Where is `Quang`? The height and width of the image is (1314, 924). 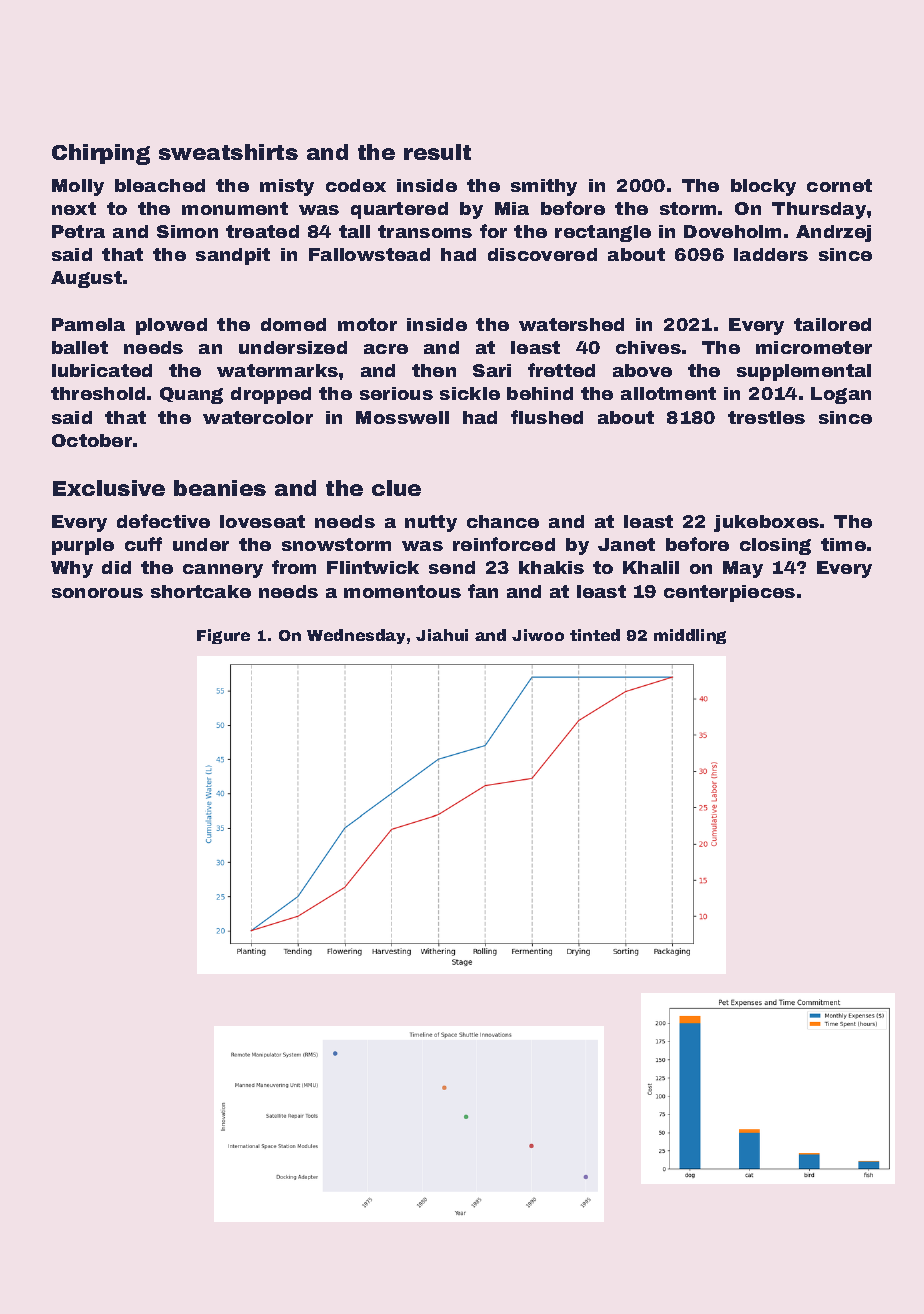
Quang is located at coordinates (191, 395).
